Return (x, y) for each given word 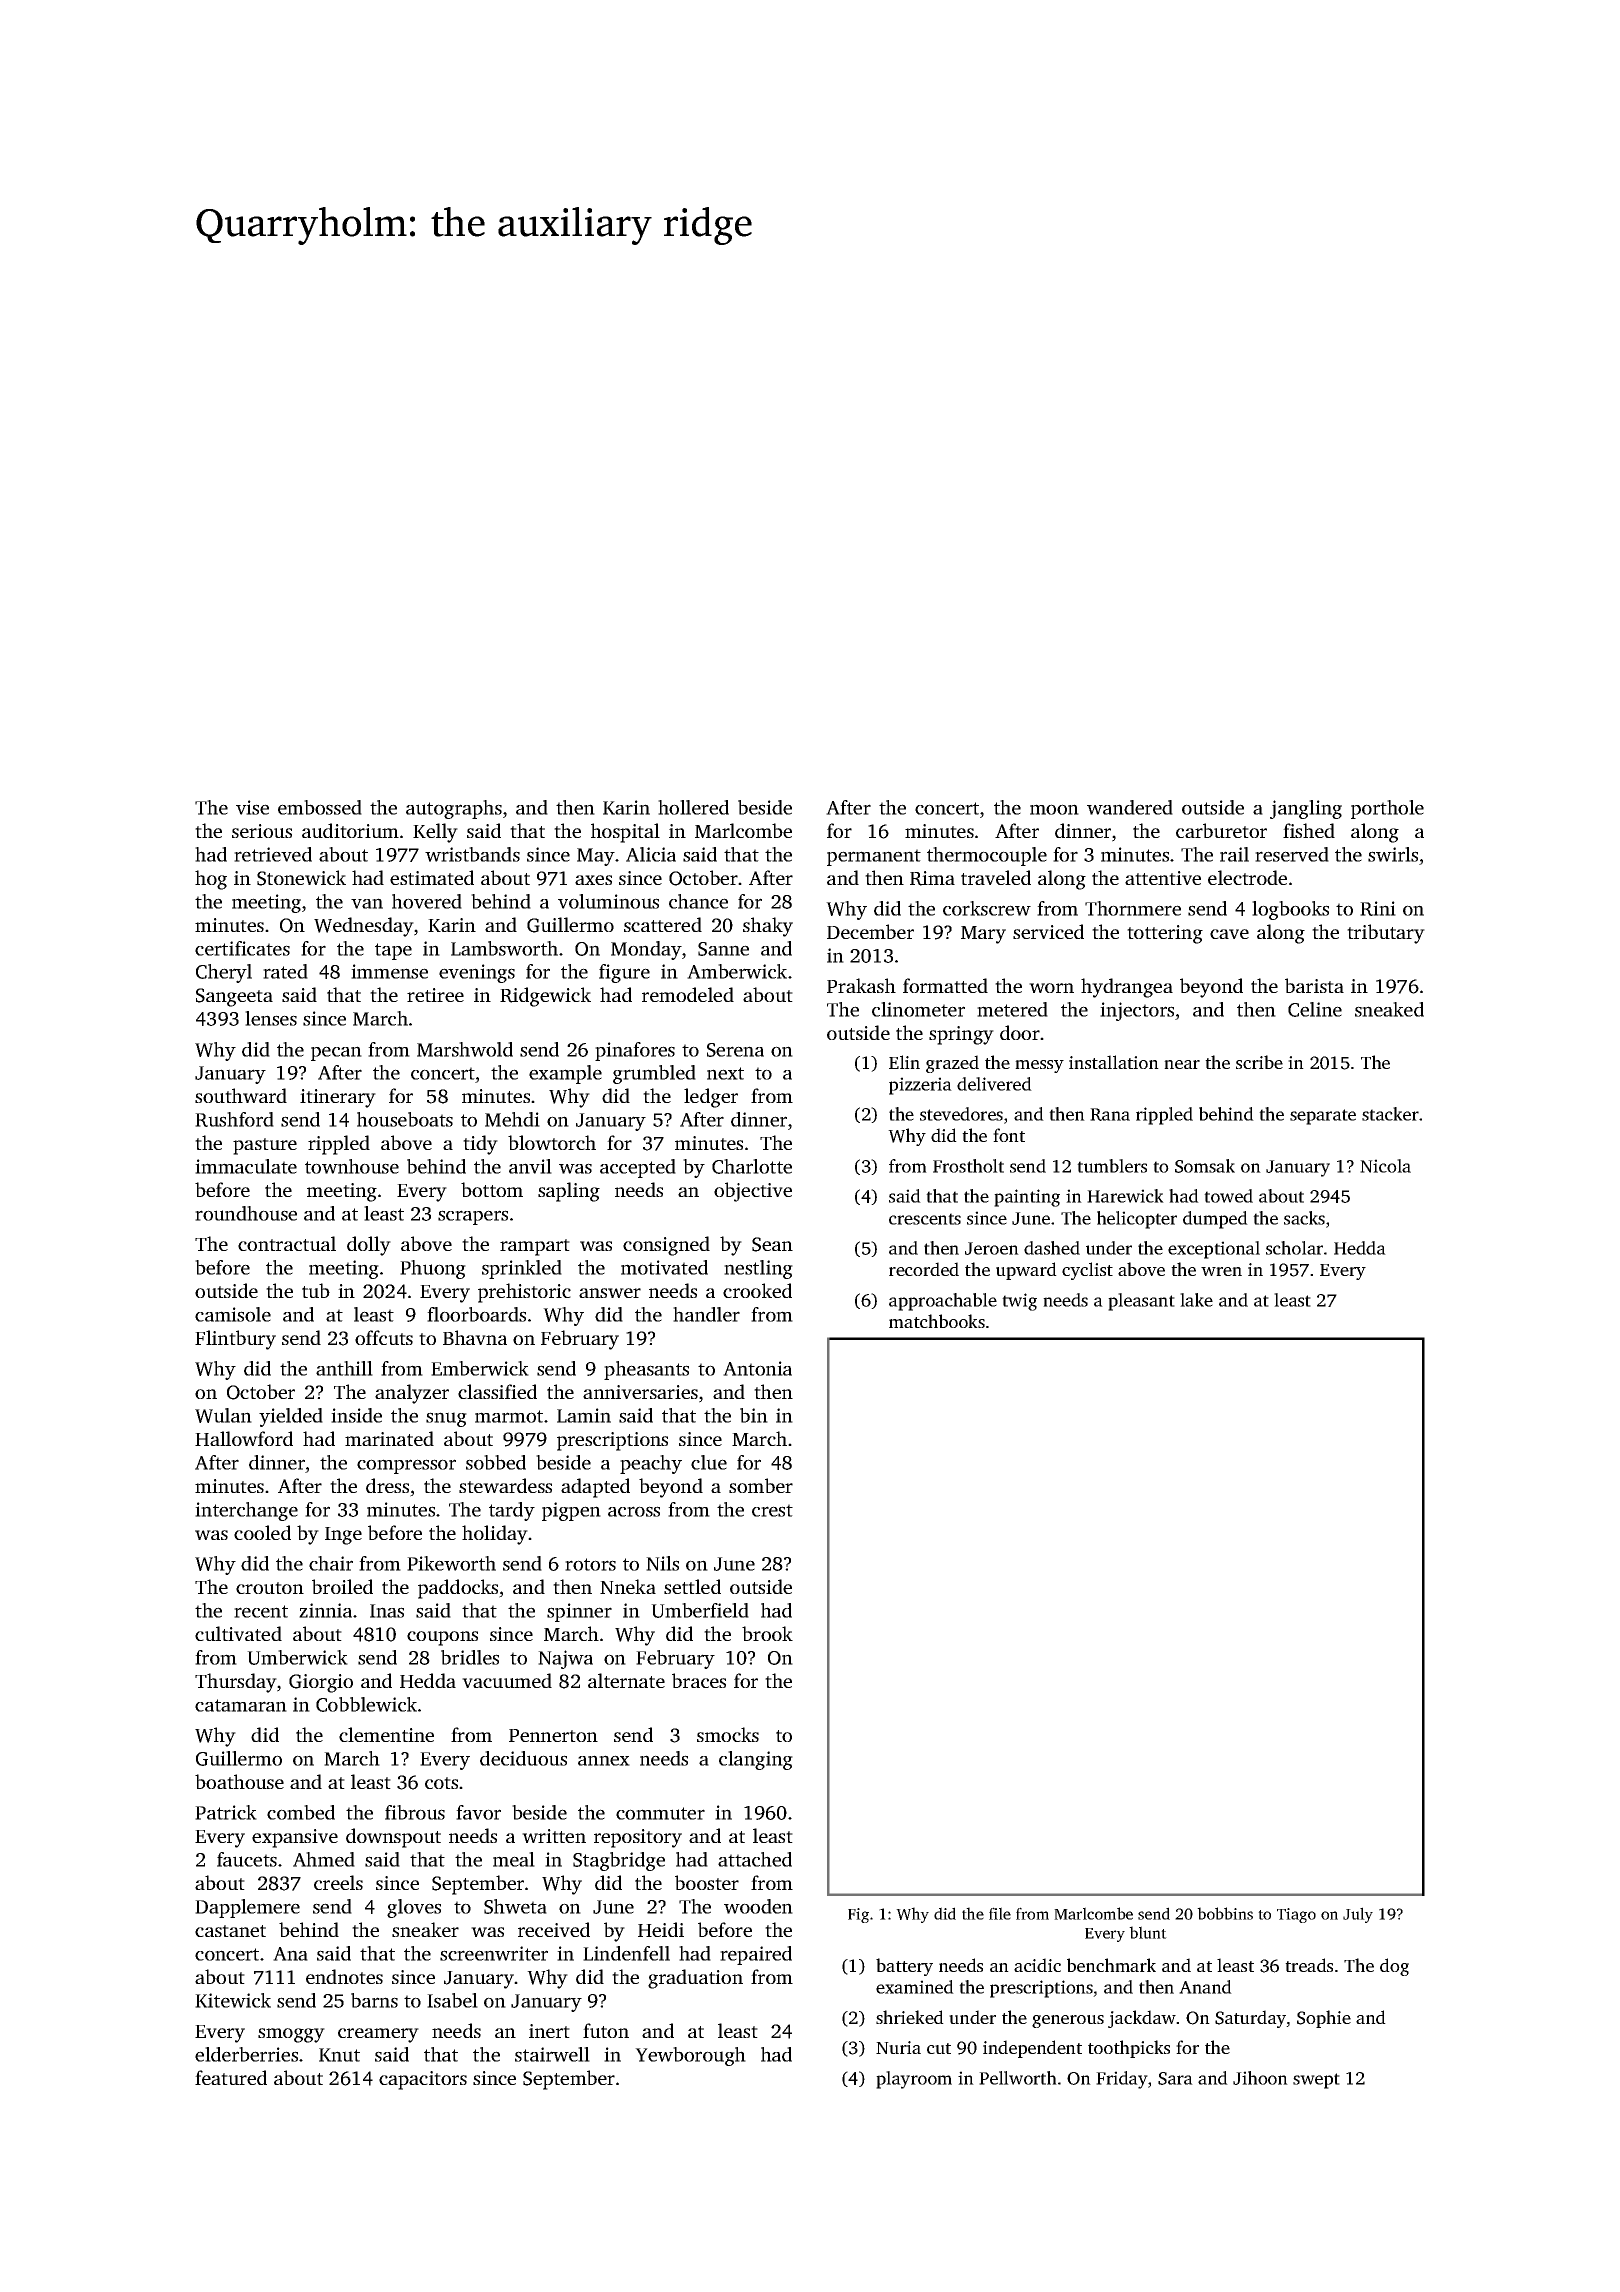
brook (767, 1633)
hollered (693, 807)
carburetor (1221, 830)
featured (231, 2077)
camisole (233, 1314)
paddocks (458, 1589)
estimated (432, 877)
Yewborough (690, 2056)
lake (1196, 1300)
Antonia (757, 1368)
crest (772, 1510)
